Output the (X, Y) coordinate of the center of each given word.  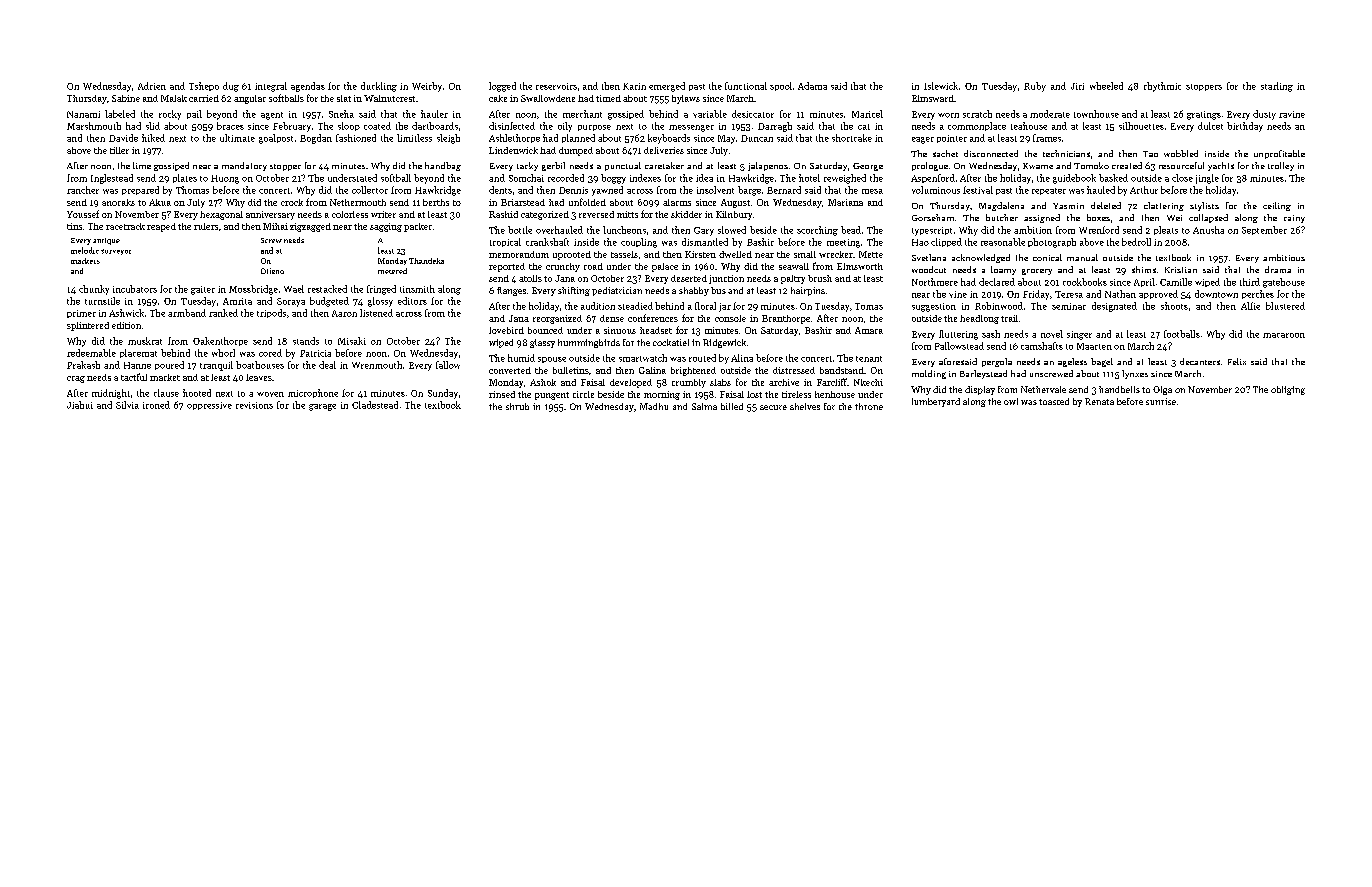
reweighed (845, 179)
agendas (308, 87)
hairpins (808, 291)
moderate (1050, 114)
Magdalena (1001, 206)
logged (502, 87)
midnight (111, 394)
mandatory (244, 166)
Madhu (654, 406)
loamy (1003, 270)
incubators (135, 289)
